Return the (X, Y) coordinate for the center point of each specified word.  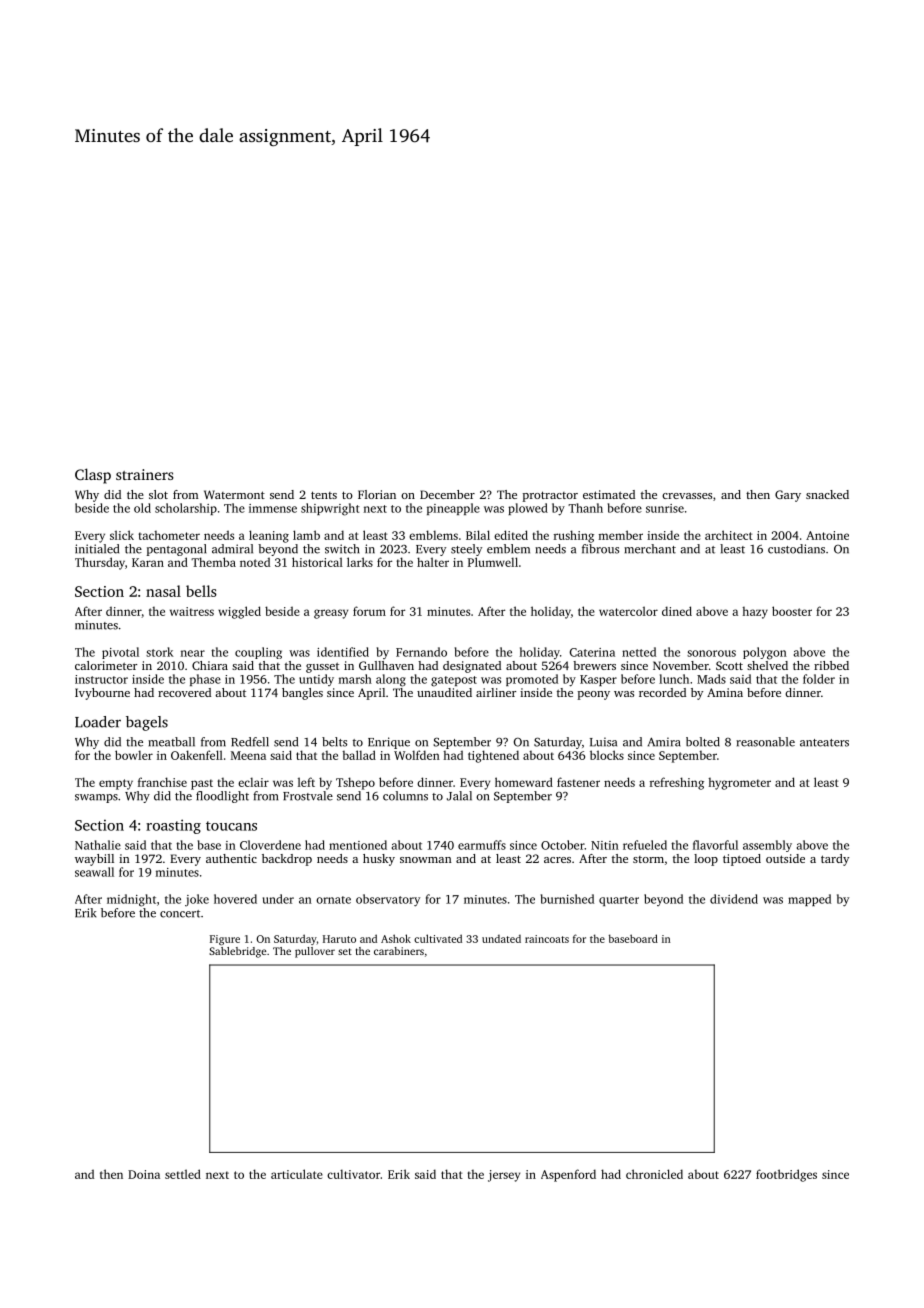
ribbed (831, 665)
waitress (192, 611)
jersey (504, 1176)
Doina (144, 1174)
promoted (532, 680)
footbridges (786, 1175)
